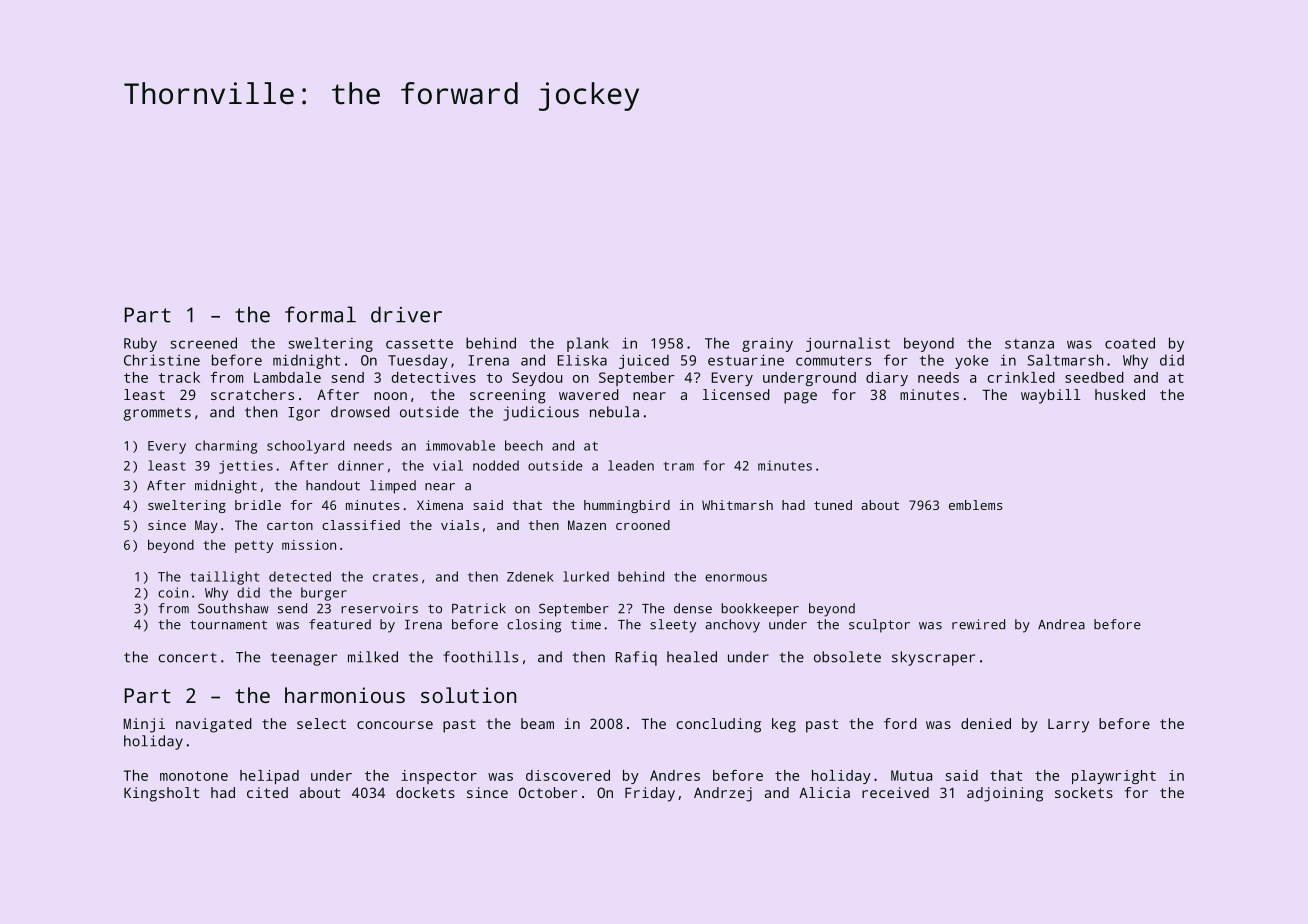 Image resolution: width=1308 pixels, height=924 pixels. Describe the element at coordinates (587, 525) in the screenshot. I see `Mazen` at that location.
